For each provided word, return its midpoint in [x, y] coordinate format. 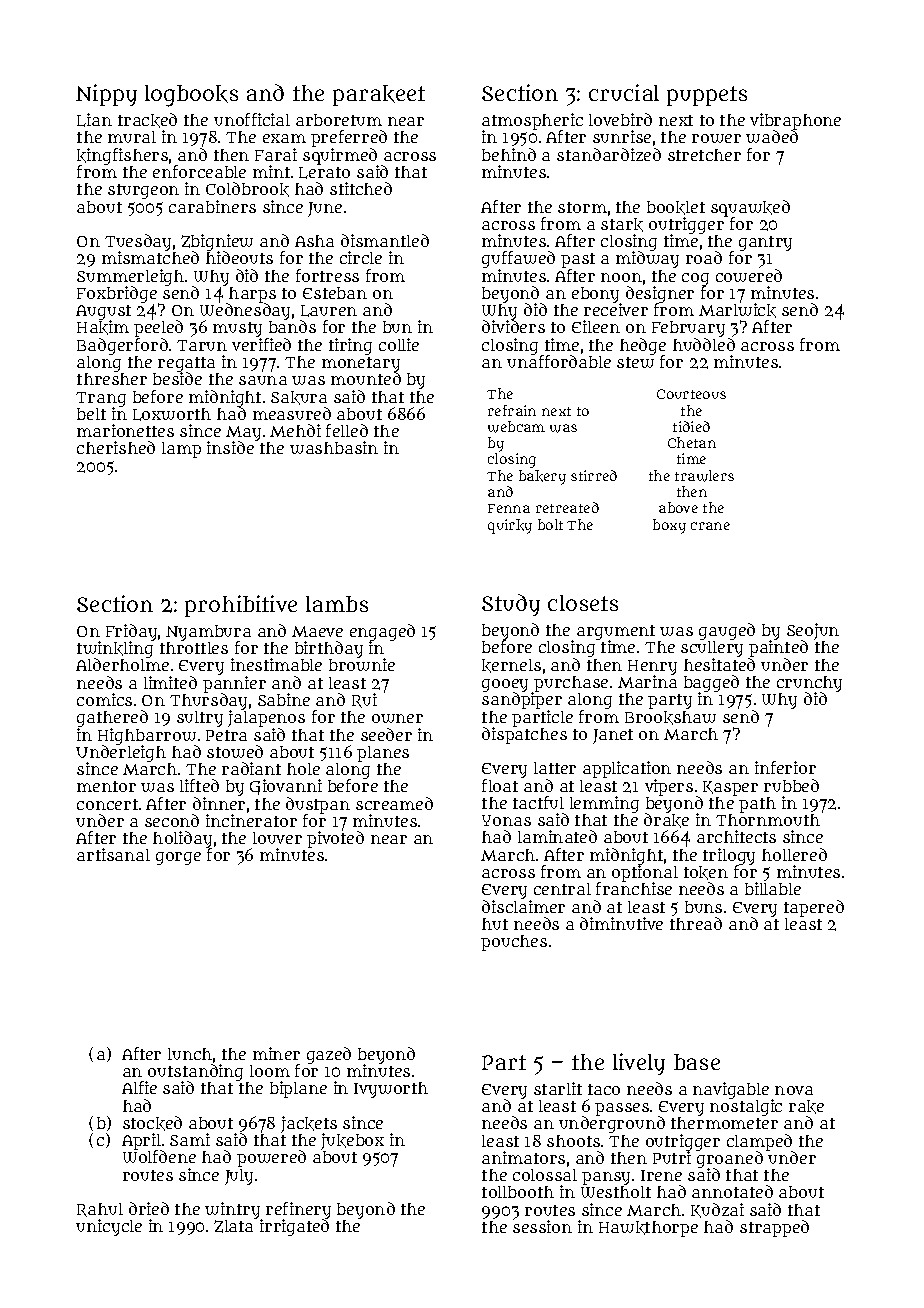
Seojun [813, 632]
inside [230, 448]
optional [645, 874]
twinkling [115, 650]
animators [523, 1157]
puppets [707, 96]
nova [794, 1090]
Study [511, 605]
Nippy [106, 95]
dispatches [524, 735]
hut [495, 924]
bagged [711, 684]
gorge [178, 858]
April [142, 1142]
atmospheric [532, 122]
